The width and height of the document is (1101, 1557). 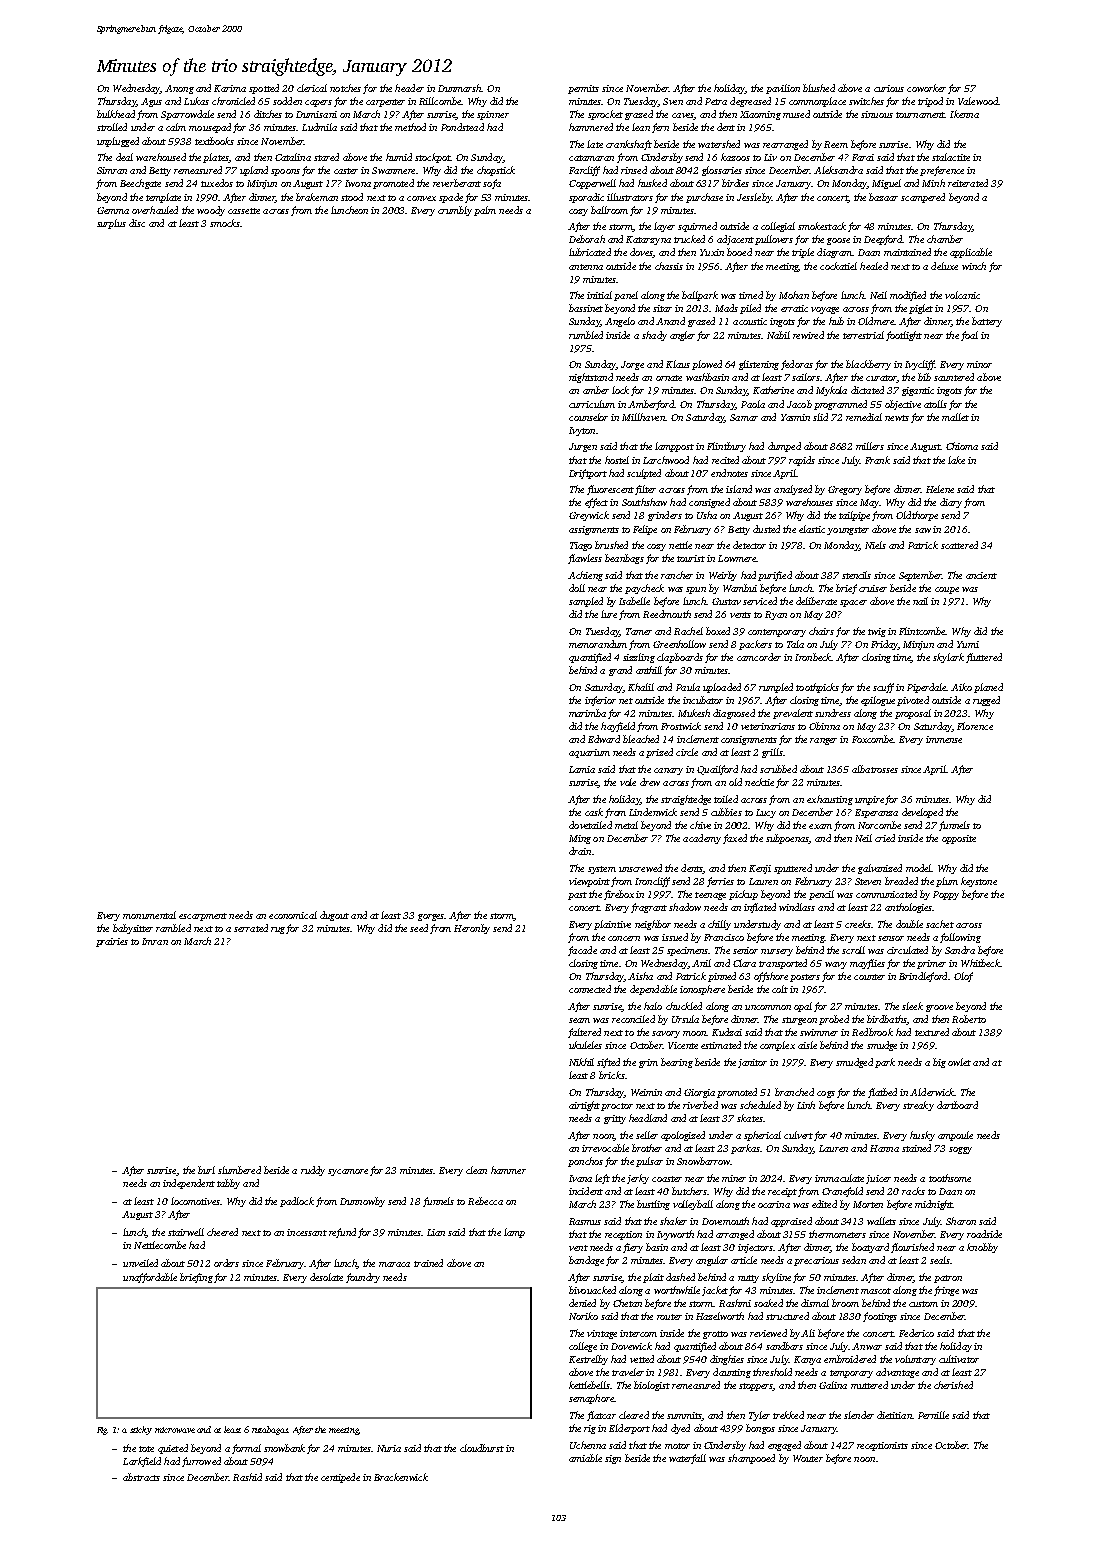 I want to click on Mads, so click(x=726, y=308).
